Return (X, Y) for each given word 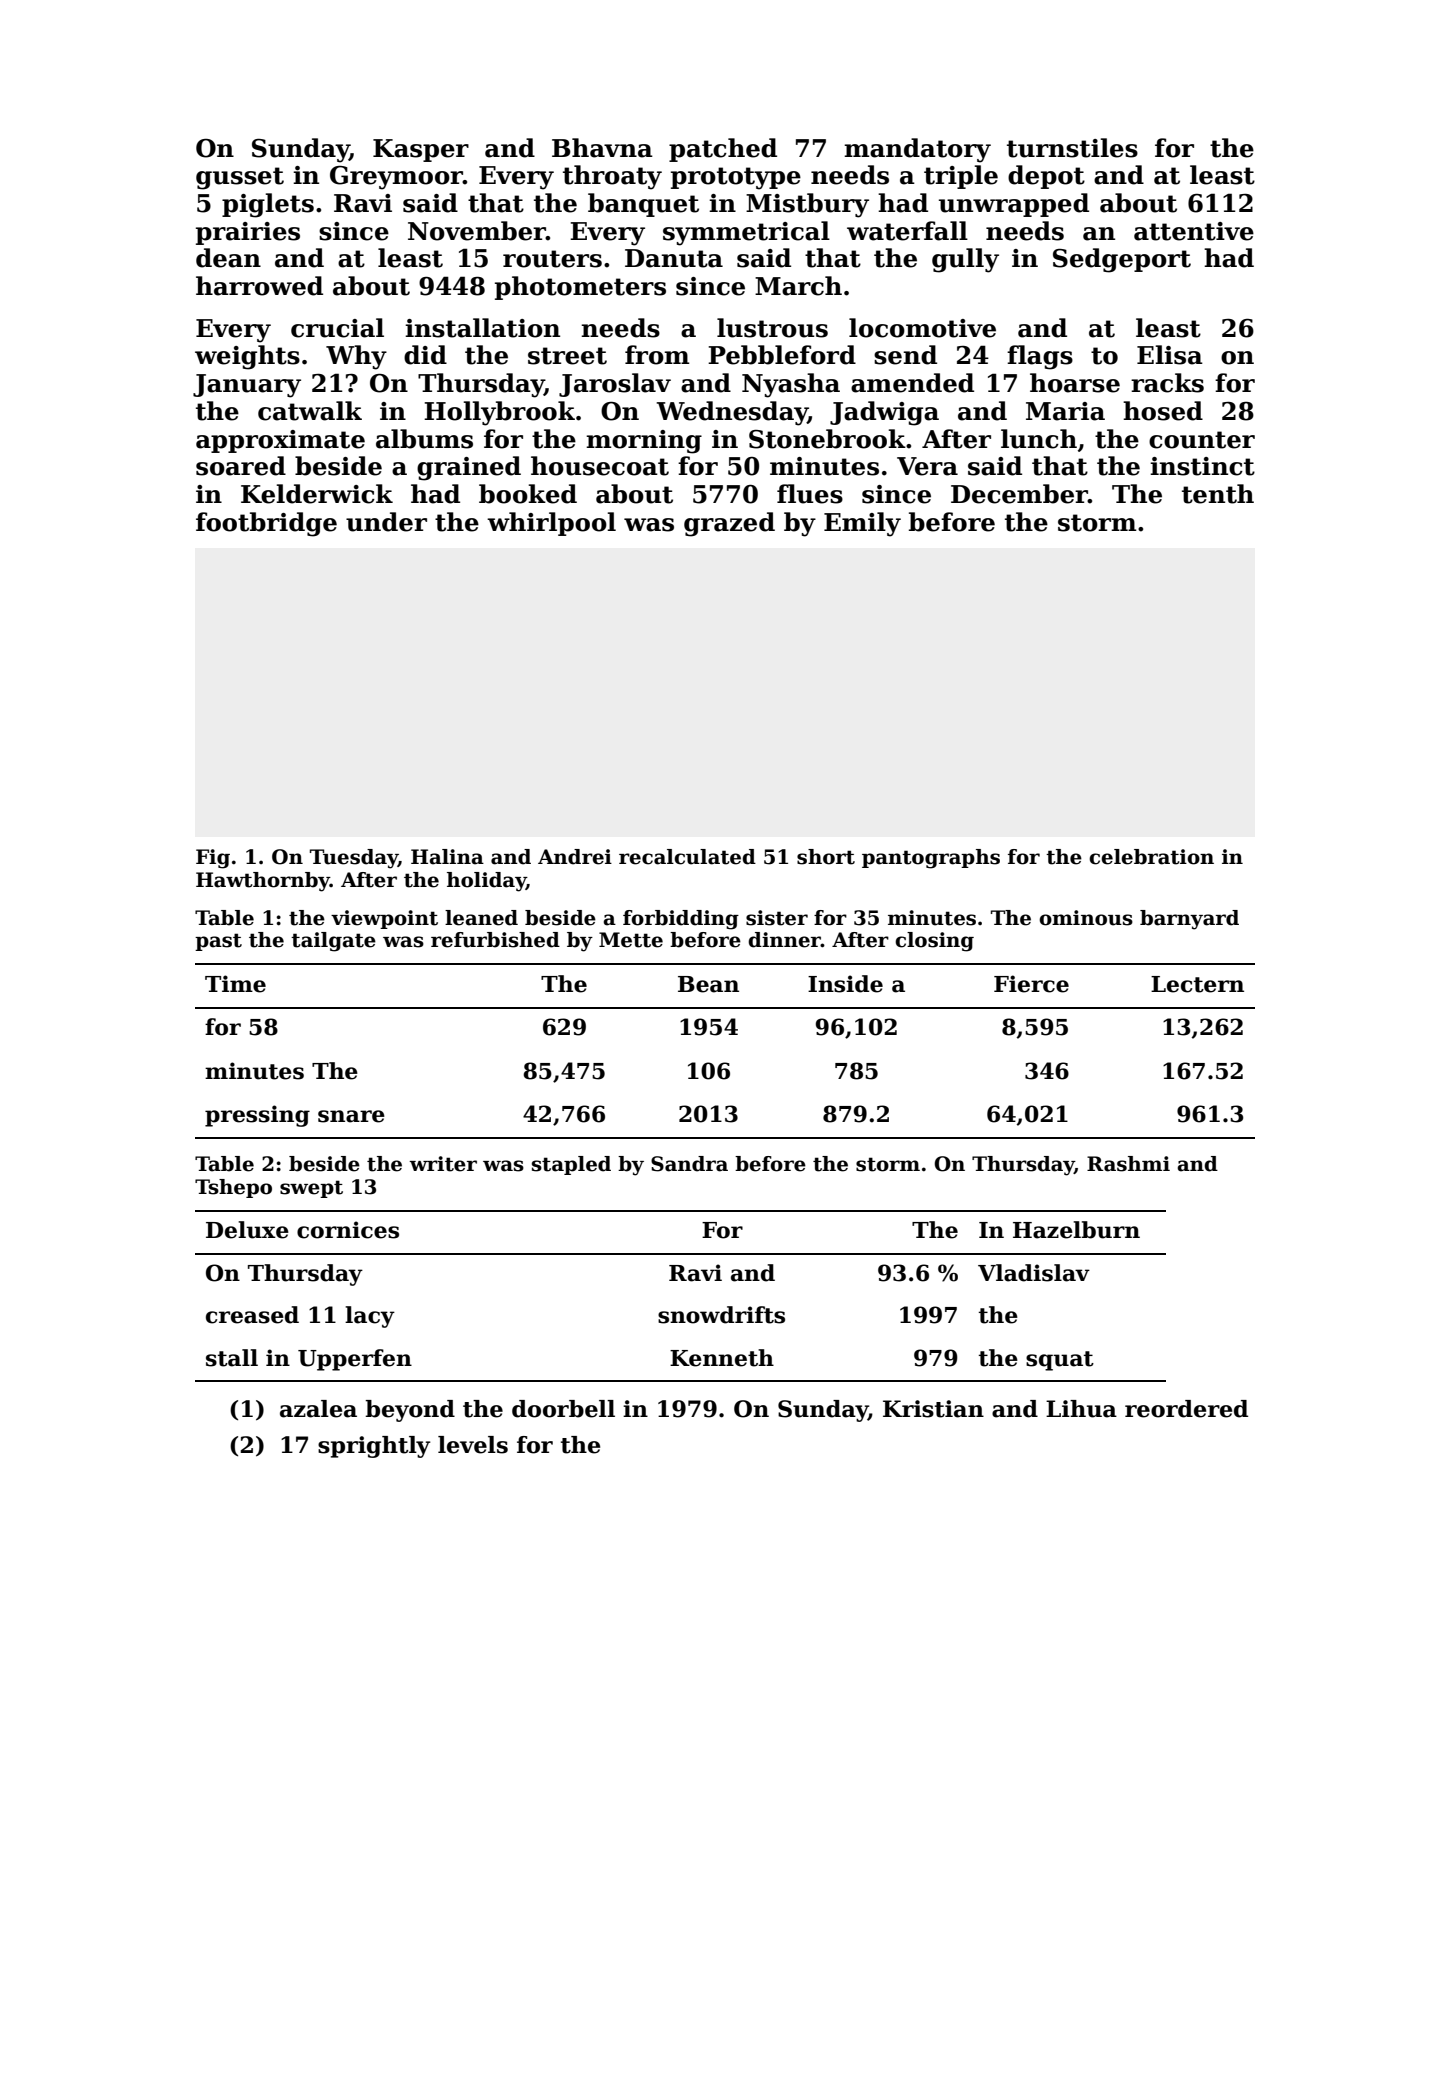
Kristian (933, 1409)
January (247, 386)
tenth (1218, 494)
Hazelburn (1076, 1230)
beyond (410, 1411)
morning (644, 442)
